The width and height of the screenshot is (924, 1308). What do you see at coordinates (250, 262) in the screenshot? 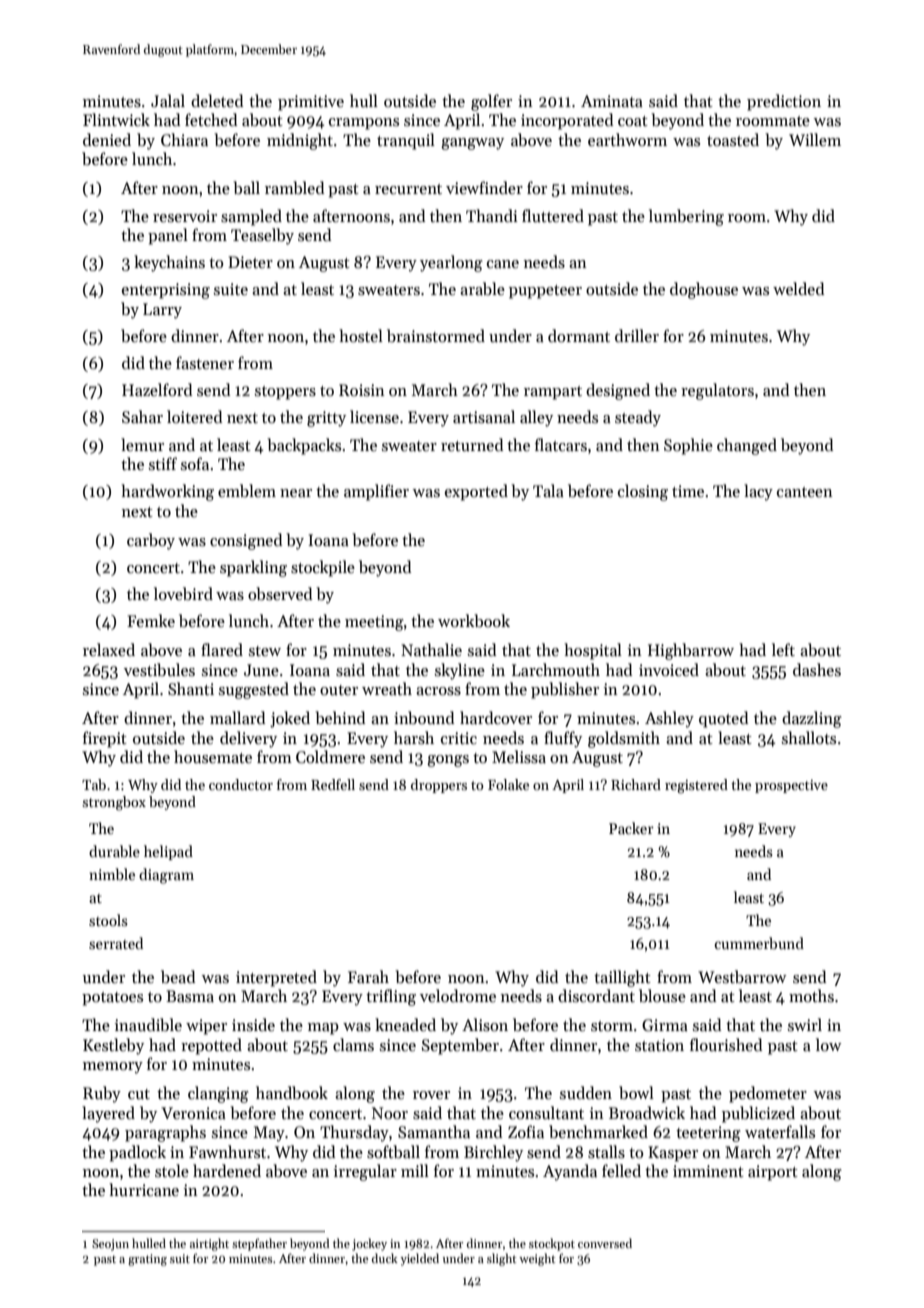
I see `Dieter` at bounding box center [250, 262].
